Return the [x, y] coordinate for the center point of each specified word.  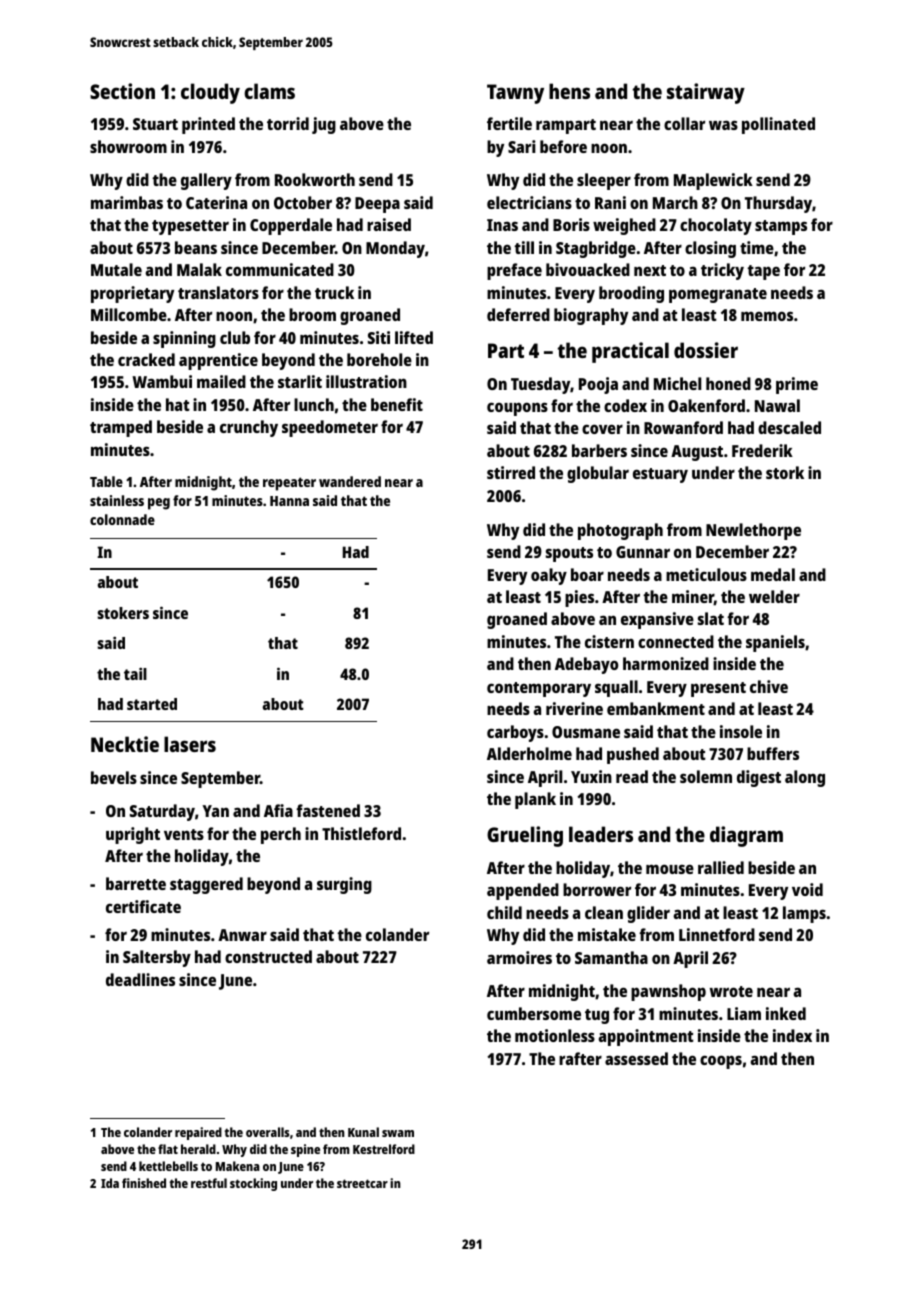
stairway [706, 93]
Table [106, 481]
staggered [206, 885]
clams [269, 91]
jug [324, 125]
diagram [746, 836]
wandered [350, 481]
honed [728, 383]
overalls [268, 1132]
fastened [328, 810]
